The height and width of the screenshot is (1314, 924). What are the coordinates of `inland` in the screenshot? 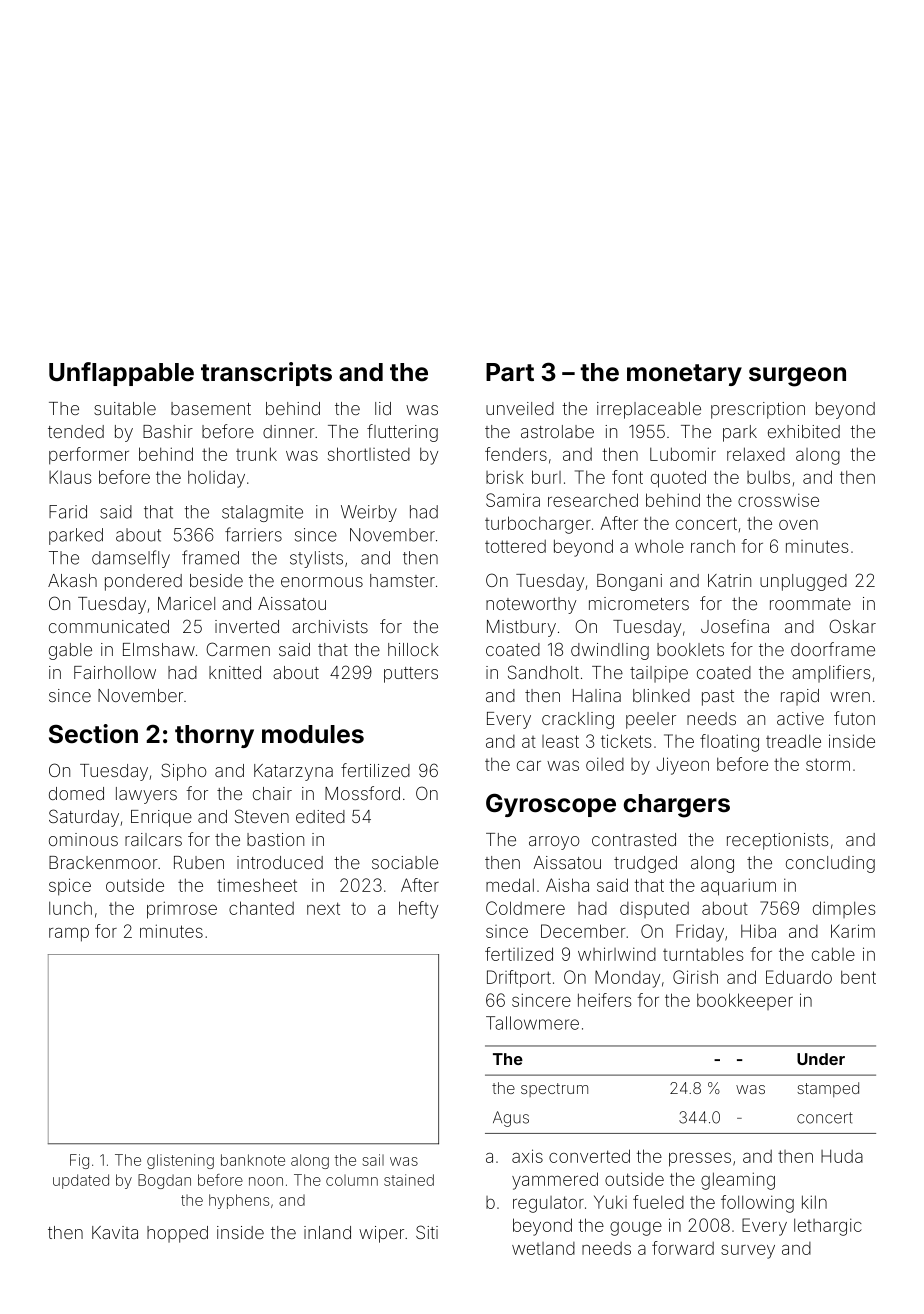 It's located at (327, 1232).
